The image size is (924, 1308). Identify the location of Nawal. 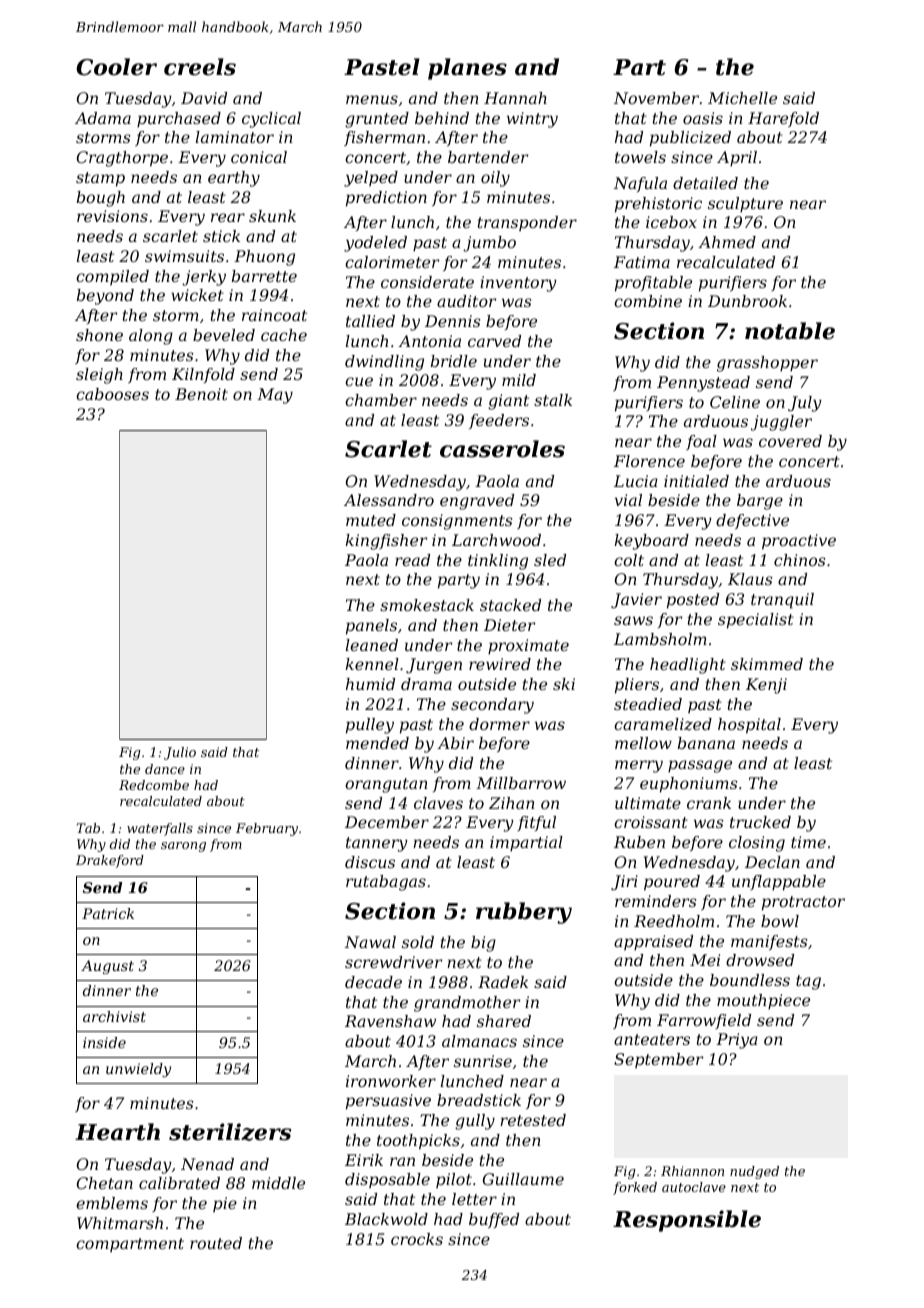
(370, 942).
